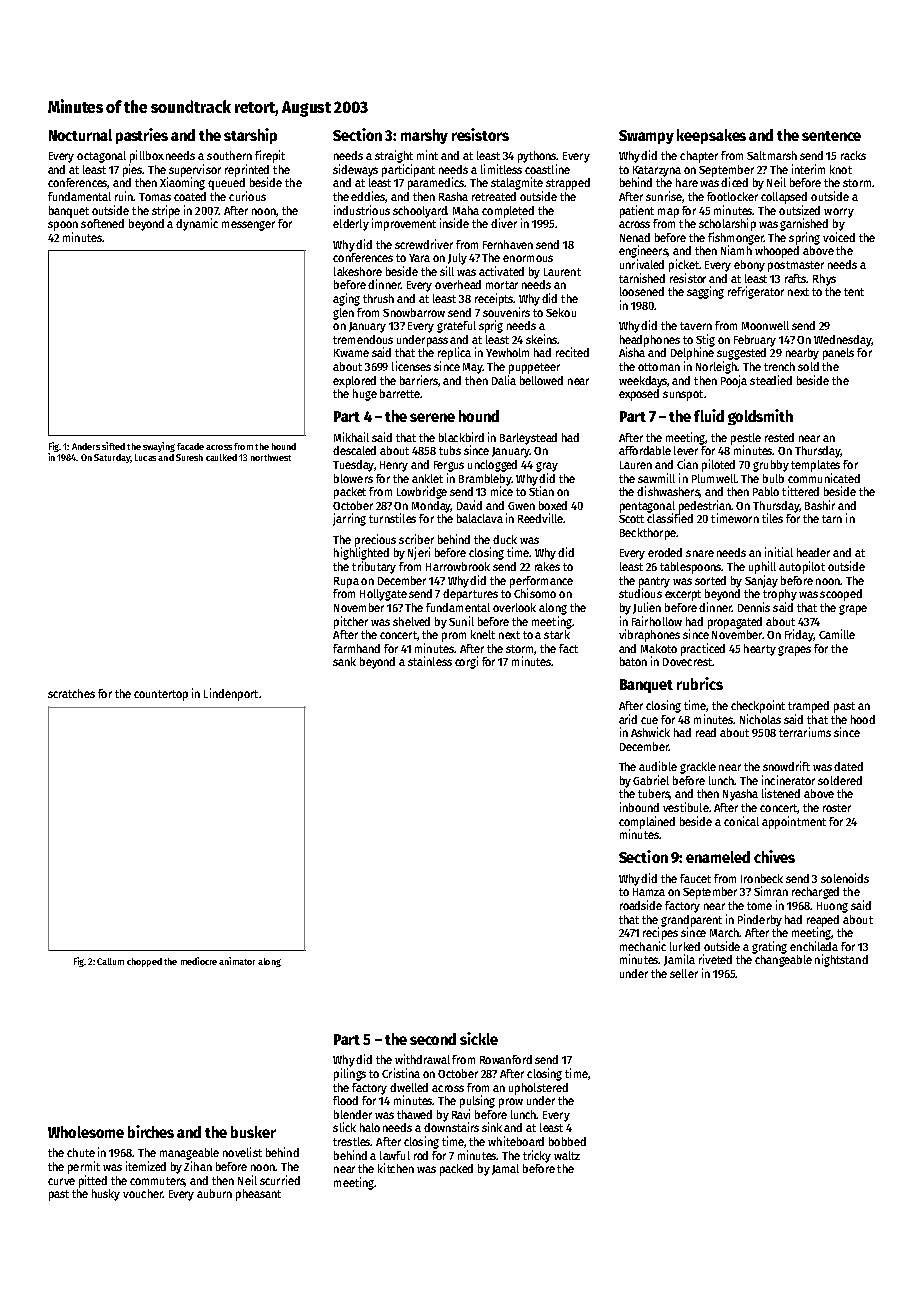  What do you see at coordinates (514, 607) in the image?
I see `overlook` at bounding box center [514, 607].
